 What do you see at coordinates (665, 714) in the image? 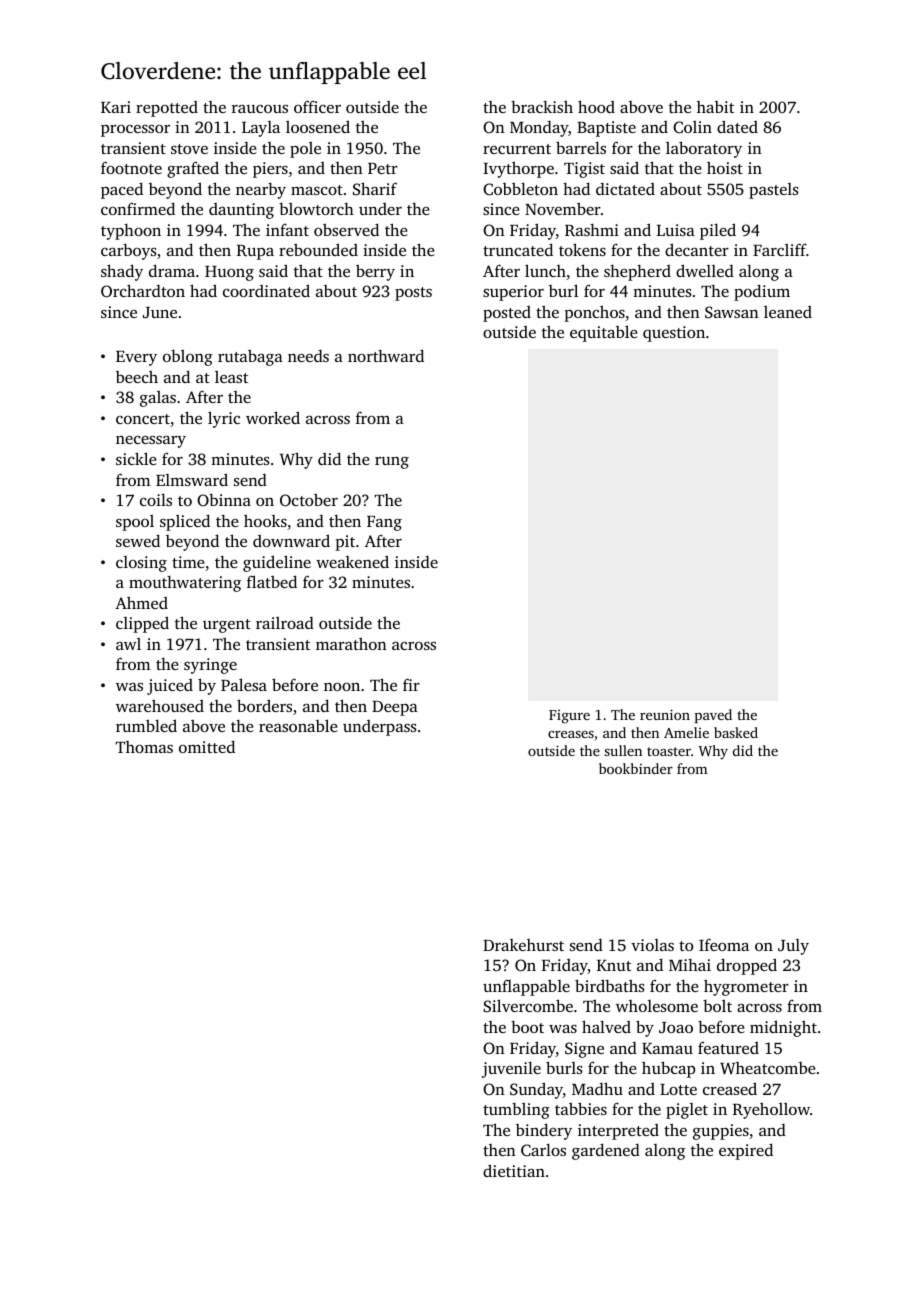
I see `reunion` at bounding box center [665, 714].
